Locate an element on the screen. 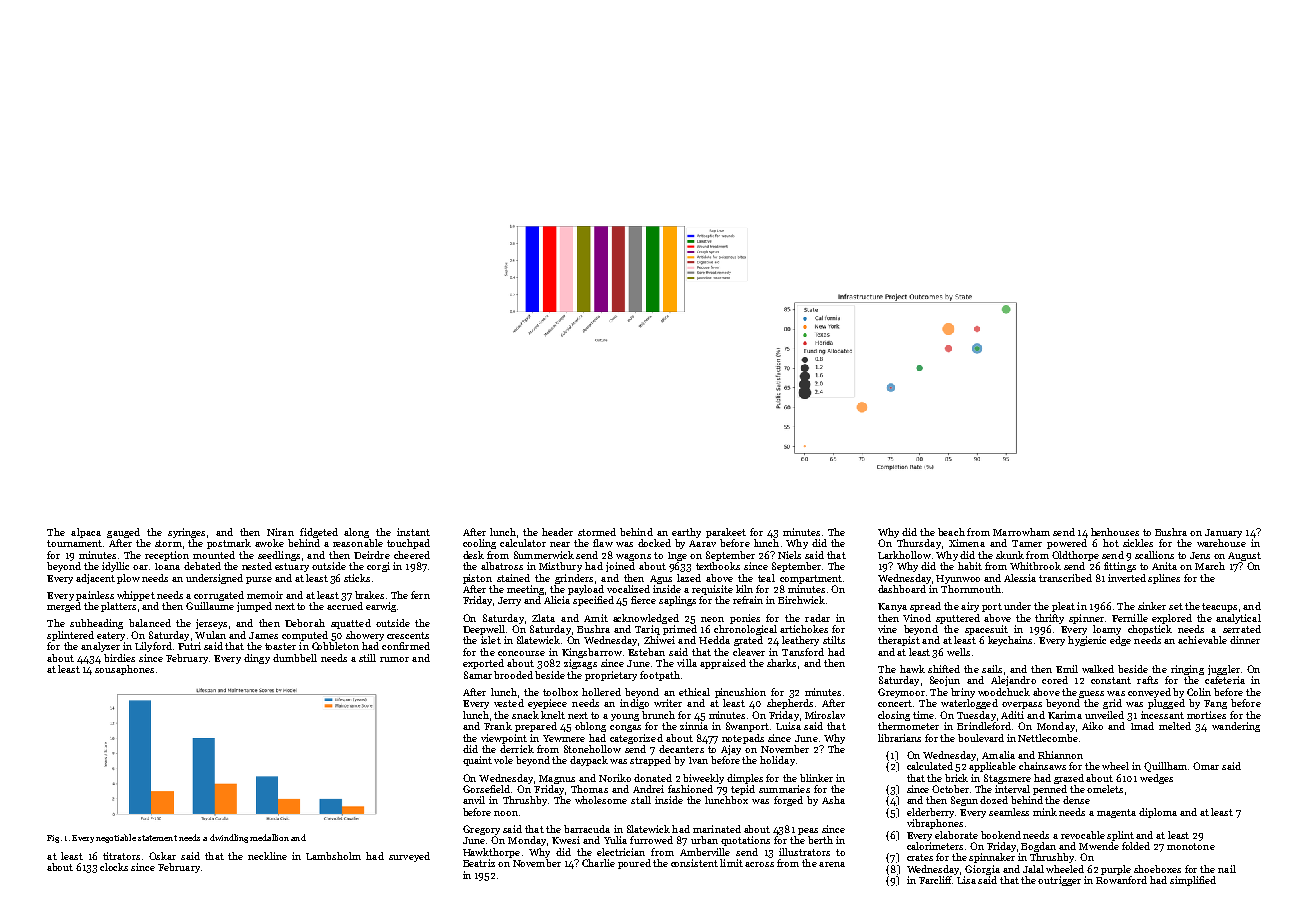  sousaphones is located at coordinates (124, 670).
